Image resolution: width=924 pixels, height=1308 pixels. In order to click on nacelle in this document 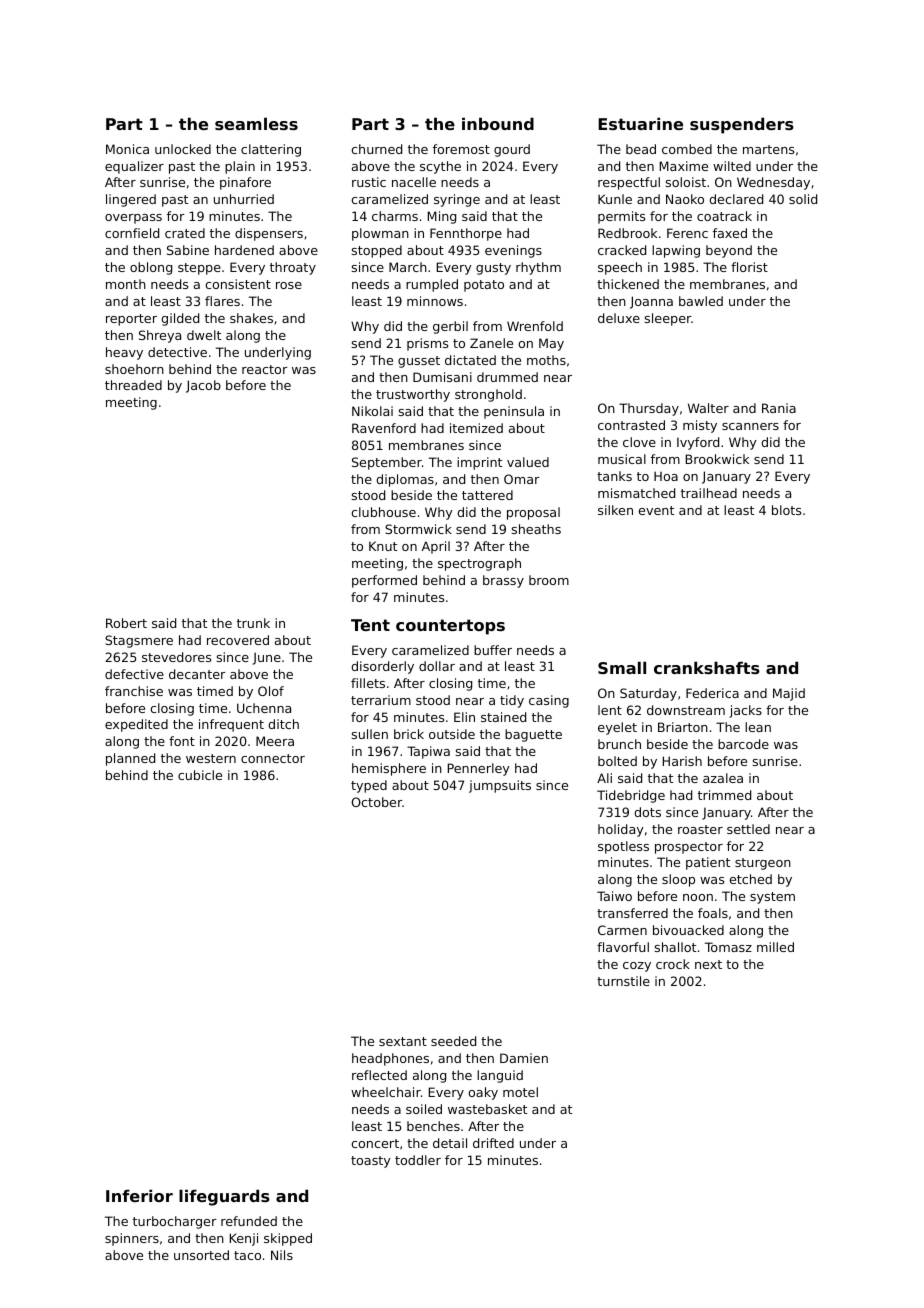, I will do `click(414, 182)`.
